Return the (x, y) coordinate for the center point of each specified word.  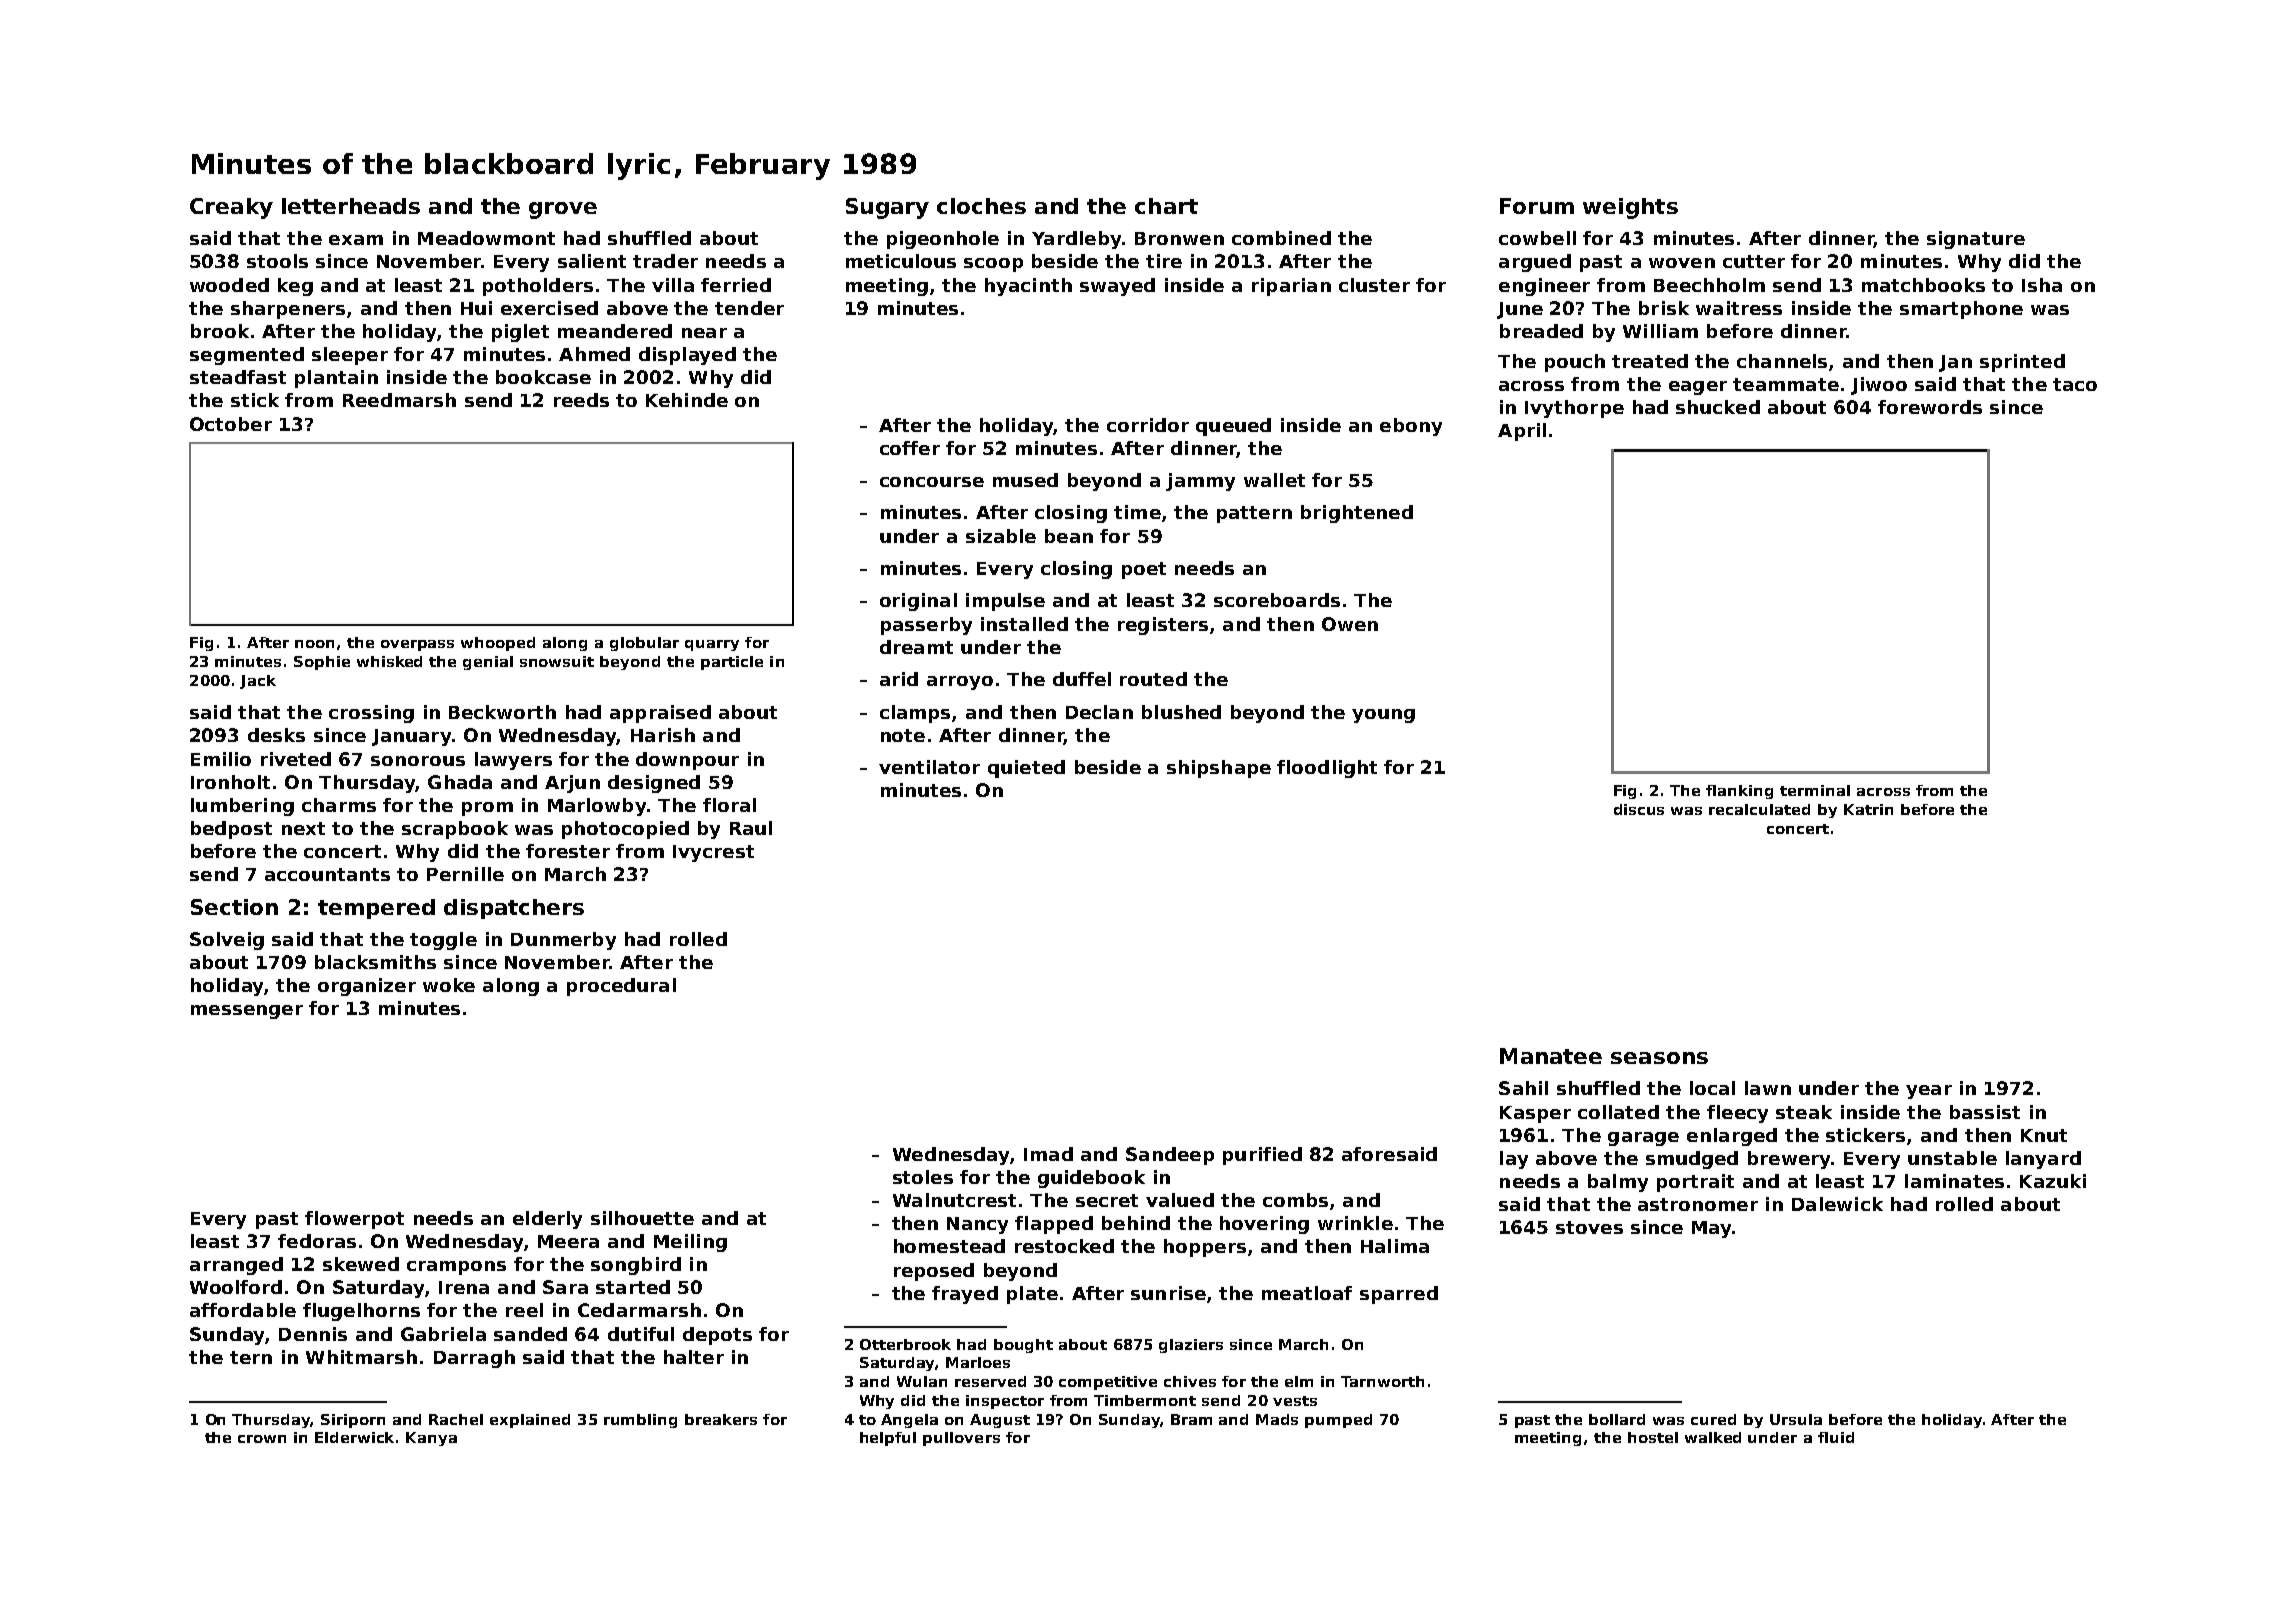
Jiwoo (1879, 386)
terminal (1815, 790)
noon (314, 644)
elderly (547, 1220)
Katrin (1868, 809)
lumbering (242, 807)
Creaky (231, 208)
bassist (1985, 1112)
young (1383, 716)
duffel (1082, 679)
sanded (530, 1334)
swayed (1117, 287)
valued (1180, 1200)
